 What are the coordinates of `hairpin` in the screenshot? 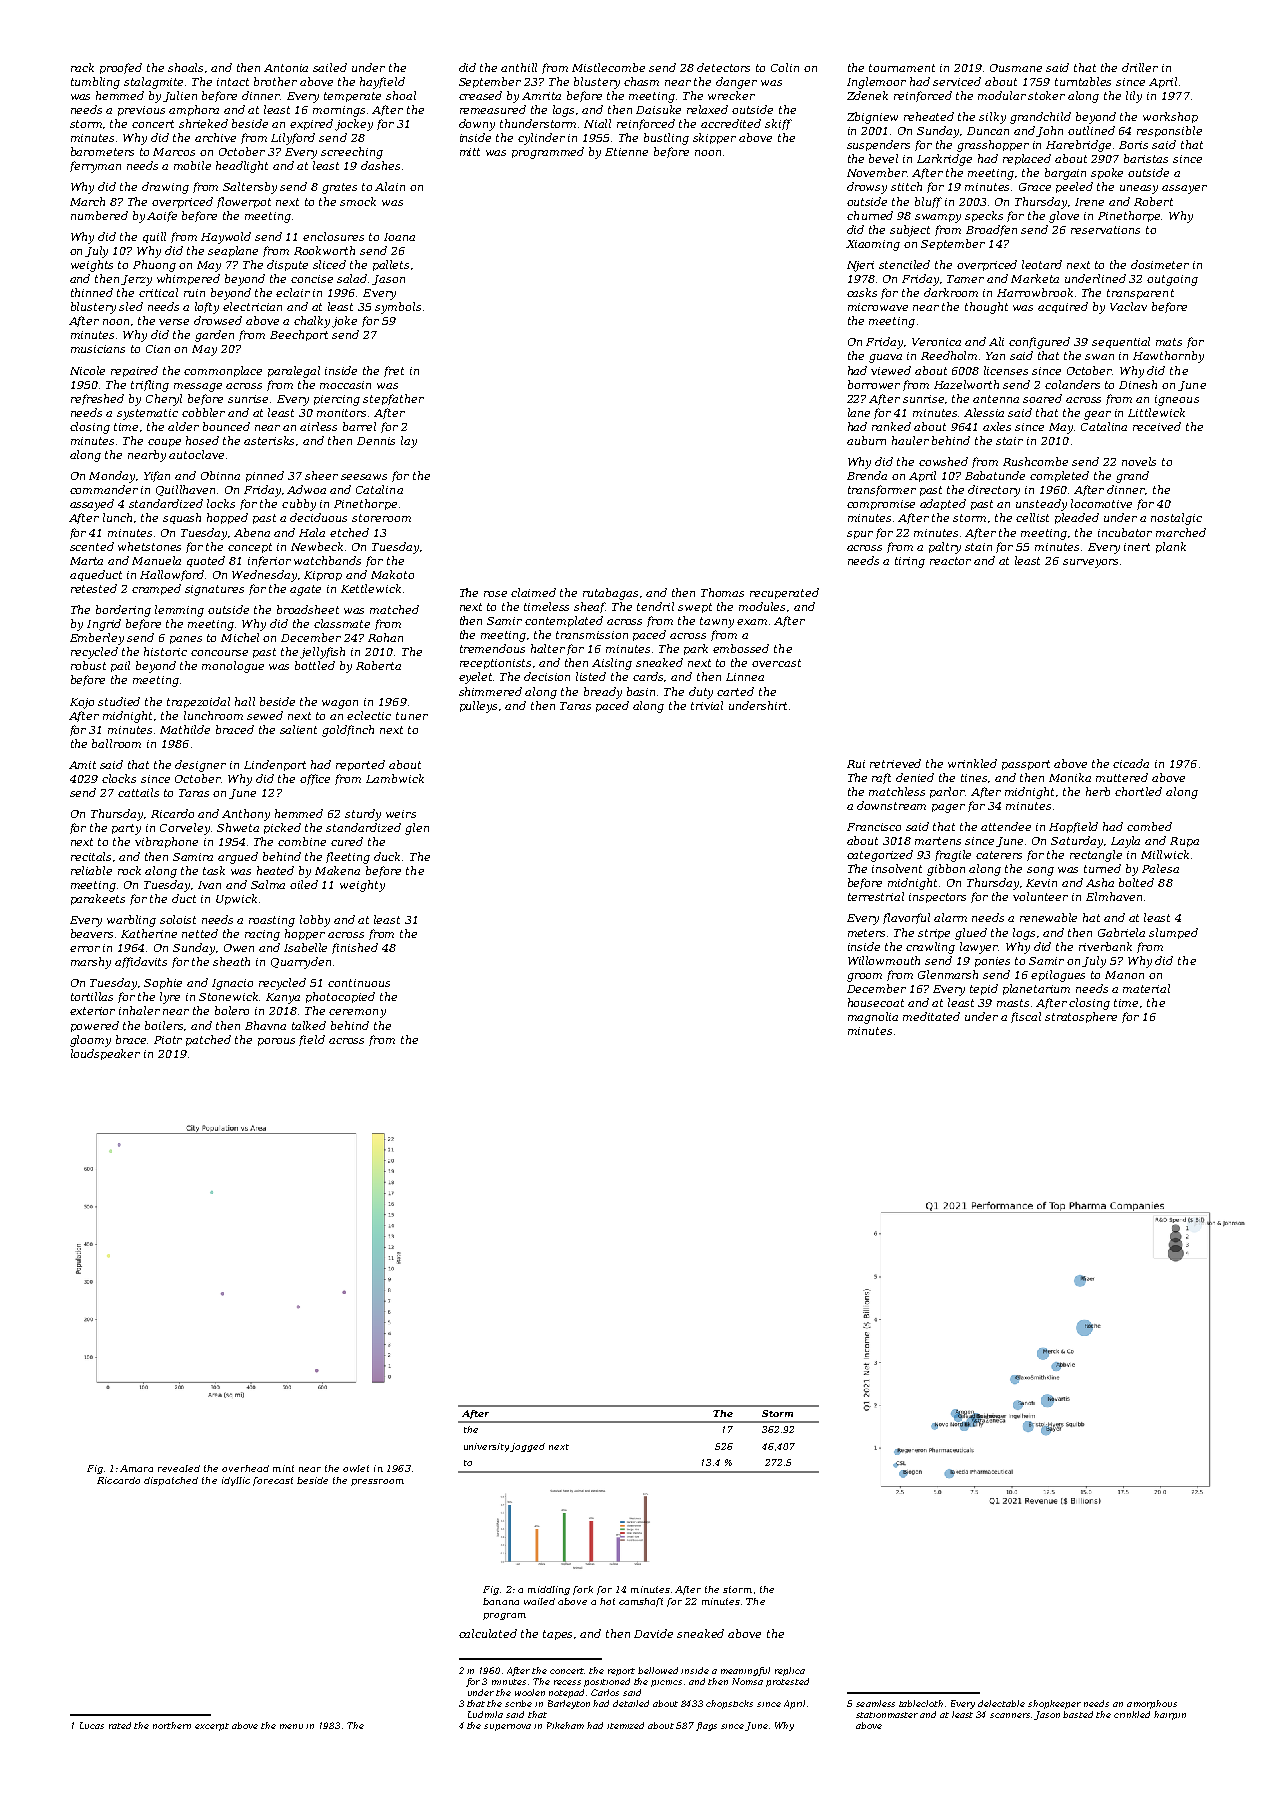 It's located at (1170, 1715).
